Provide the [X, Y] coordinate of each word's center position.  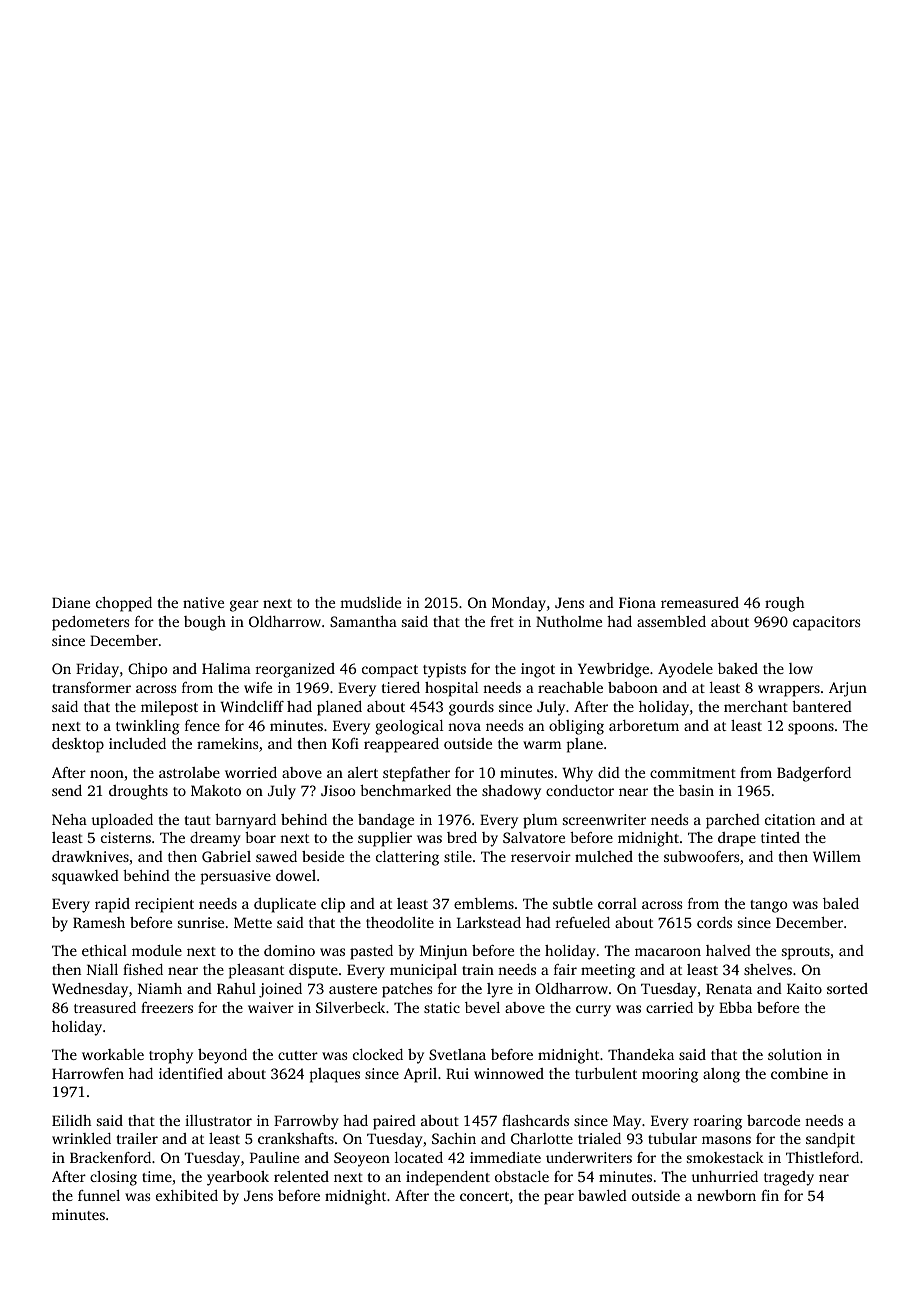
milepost [169, 708]
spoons [811, 729]
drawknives [90, 856]
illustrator [218, 1120]
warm [542, 745]
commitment [693, 772]
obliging [576, 727]
